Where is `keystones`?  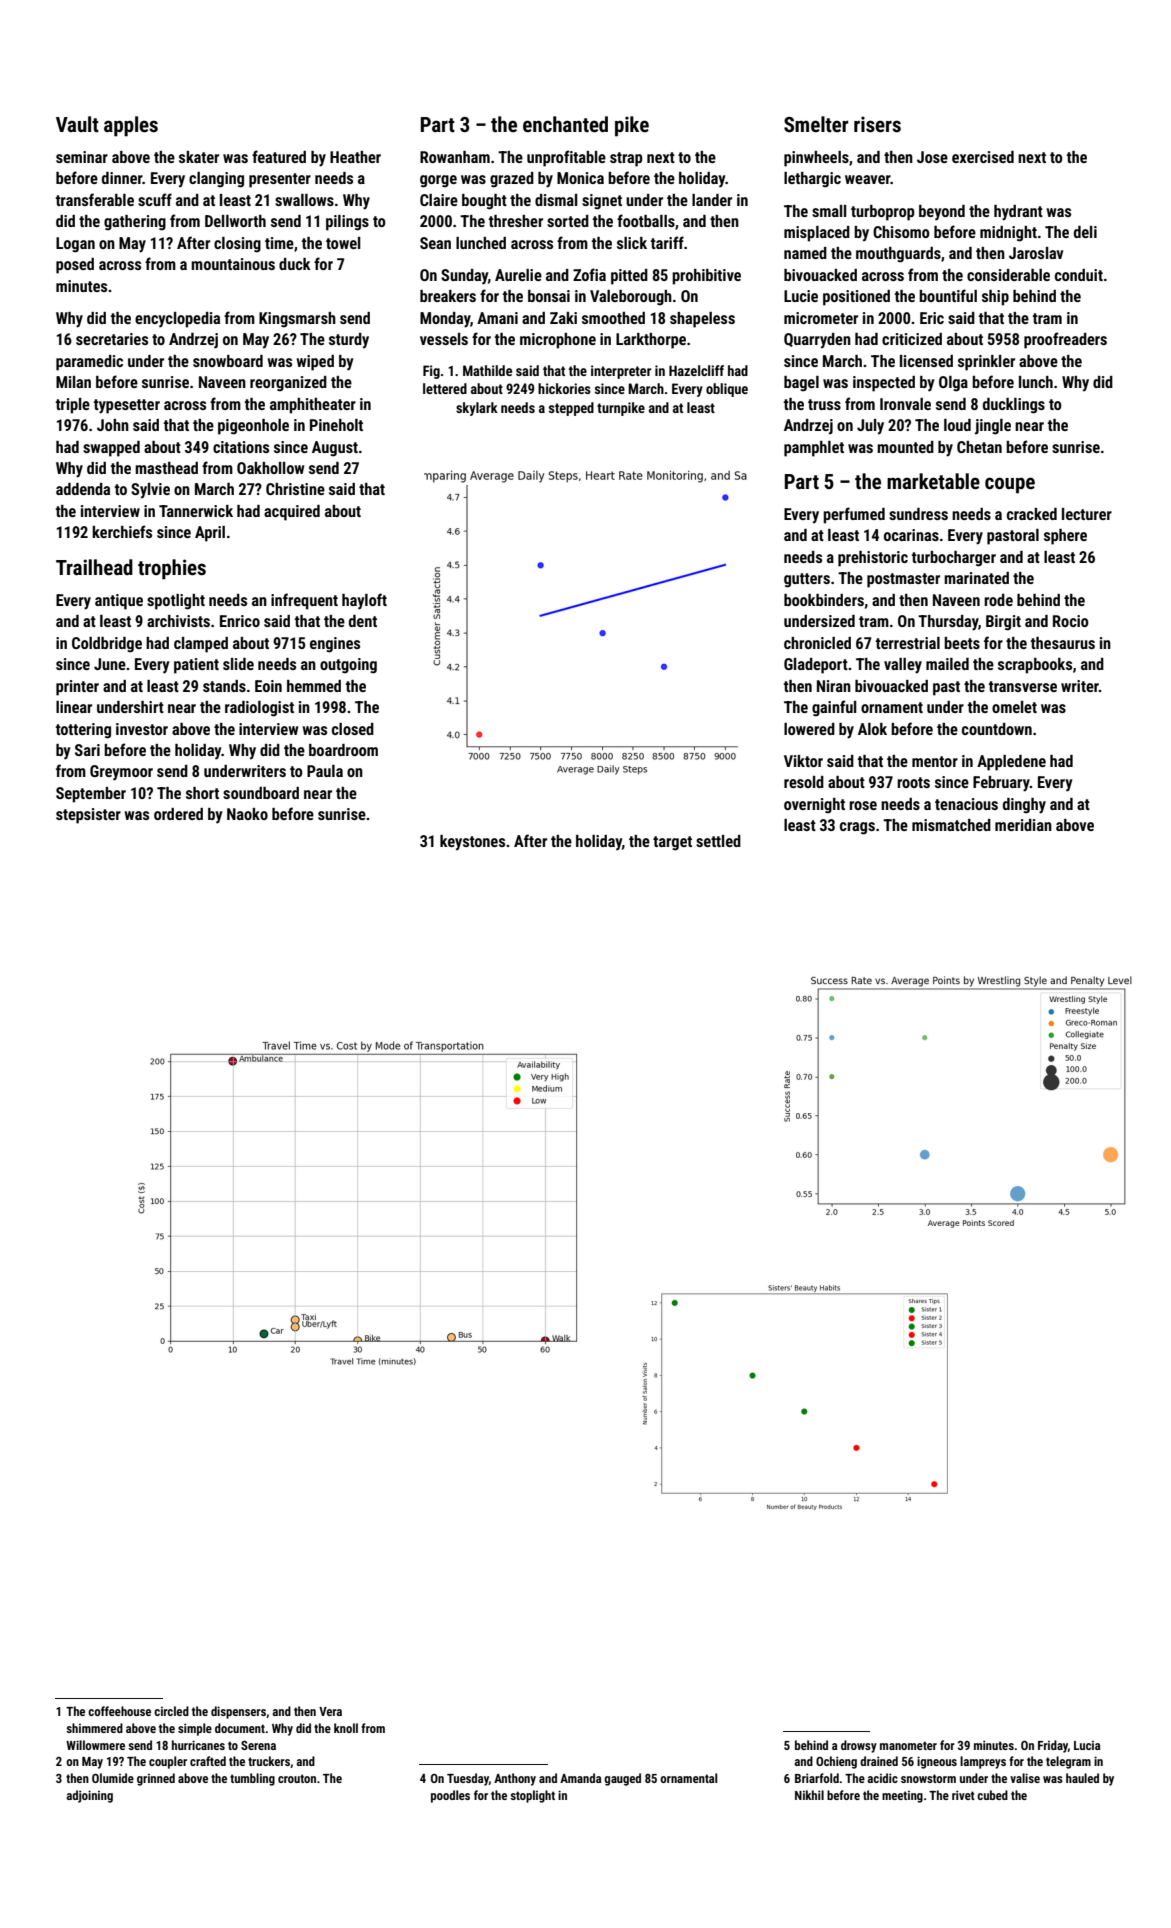 keystones is located at coordinates (472, 843).
